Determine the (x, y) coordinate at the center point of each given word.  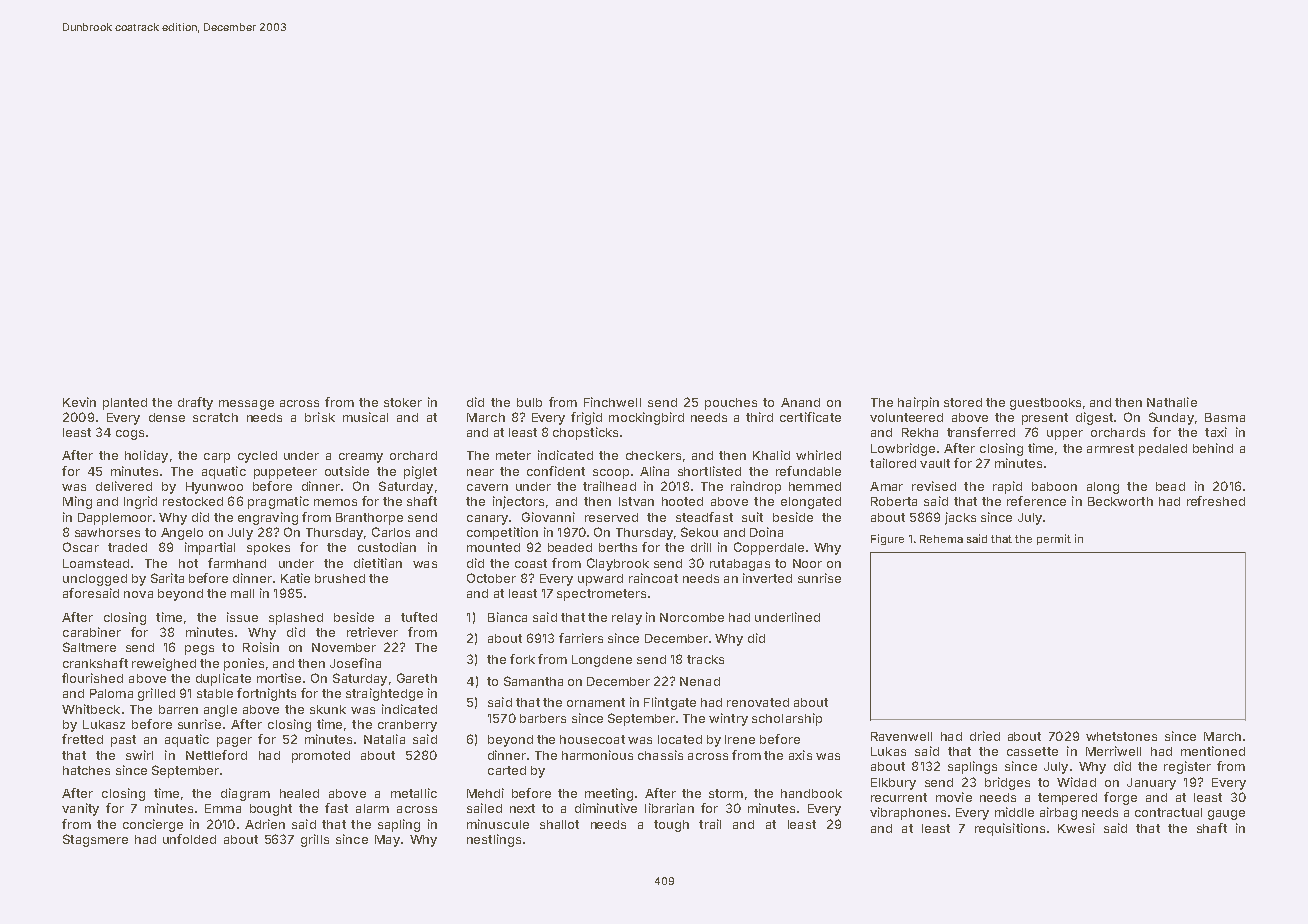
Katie (295, 578)
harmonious (597, 755)
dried (985, 736)
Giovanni (548, 517)
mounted (493, 547)
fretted (82, 739)
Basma (1225, 417)
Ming (77, 502)
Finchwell (612, 402)
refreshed (1216, 501)
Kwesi (1076, 828)
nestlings (494, 840)
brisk (320, 417)
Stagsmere (95, 840)
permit (1054, 539)
